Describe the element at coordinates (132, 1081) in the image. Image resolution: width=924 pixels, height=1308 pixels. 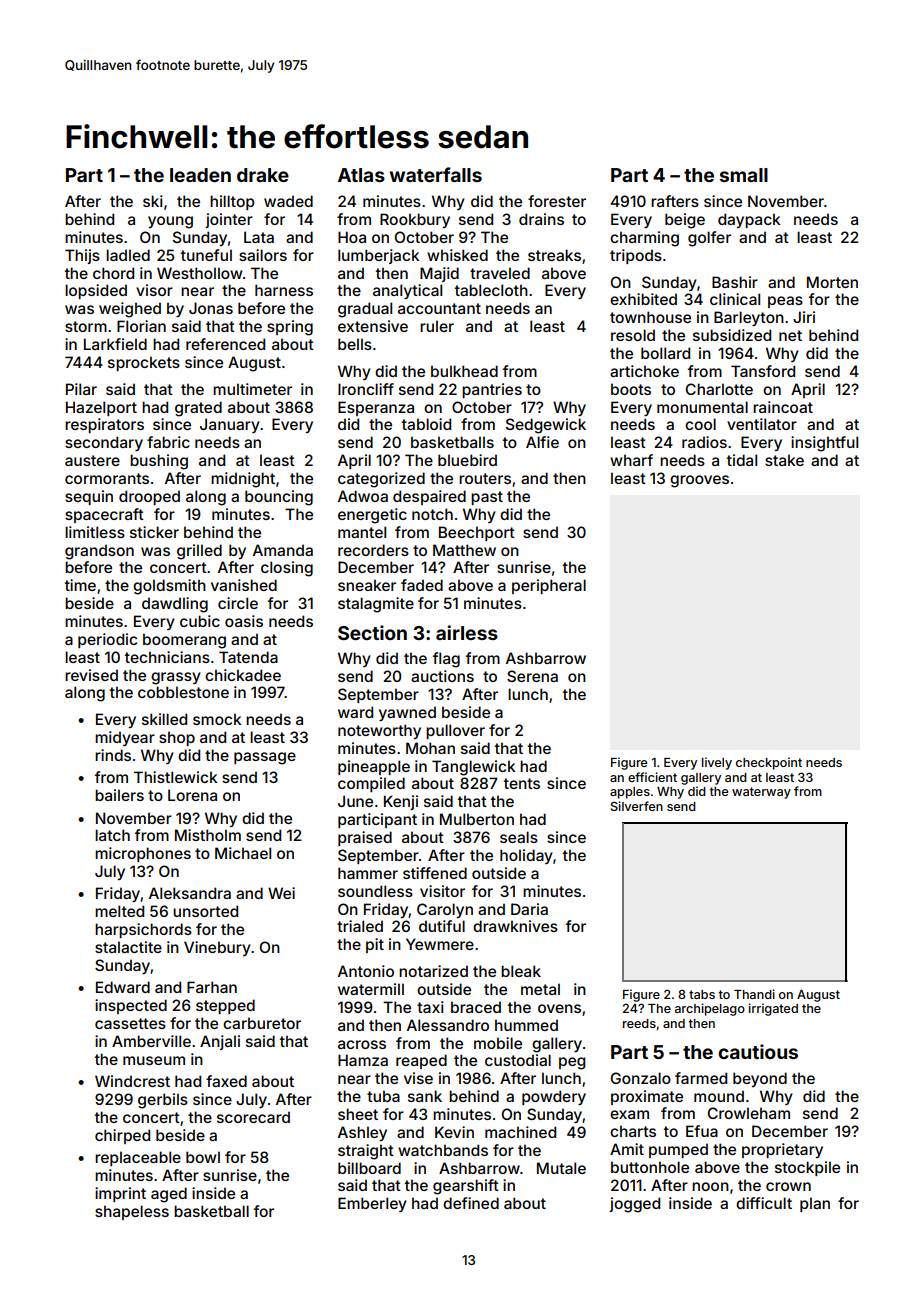
I see `Windcrest` at that location.
